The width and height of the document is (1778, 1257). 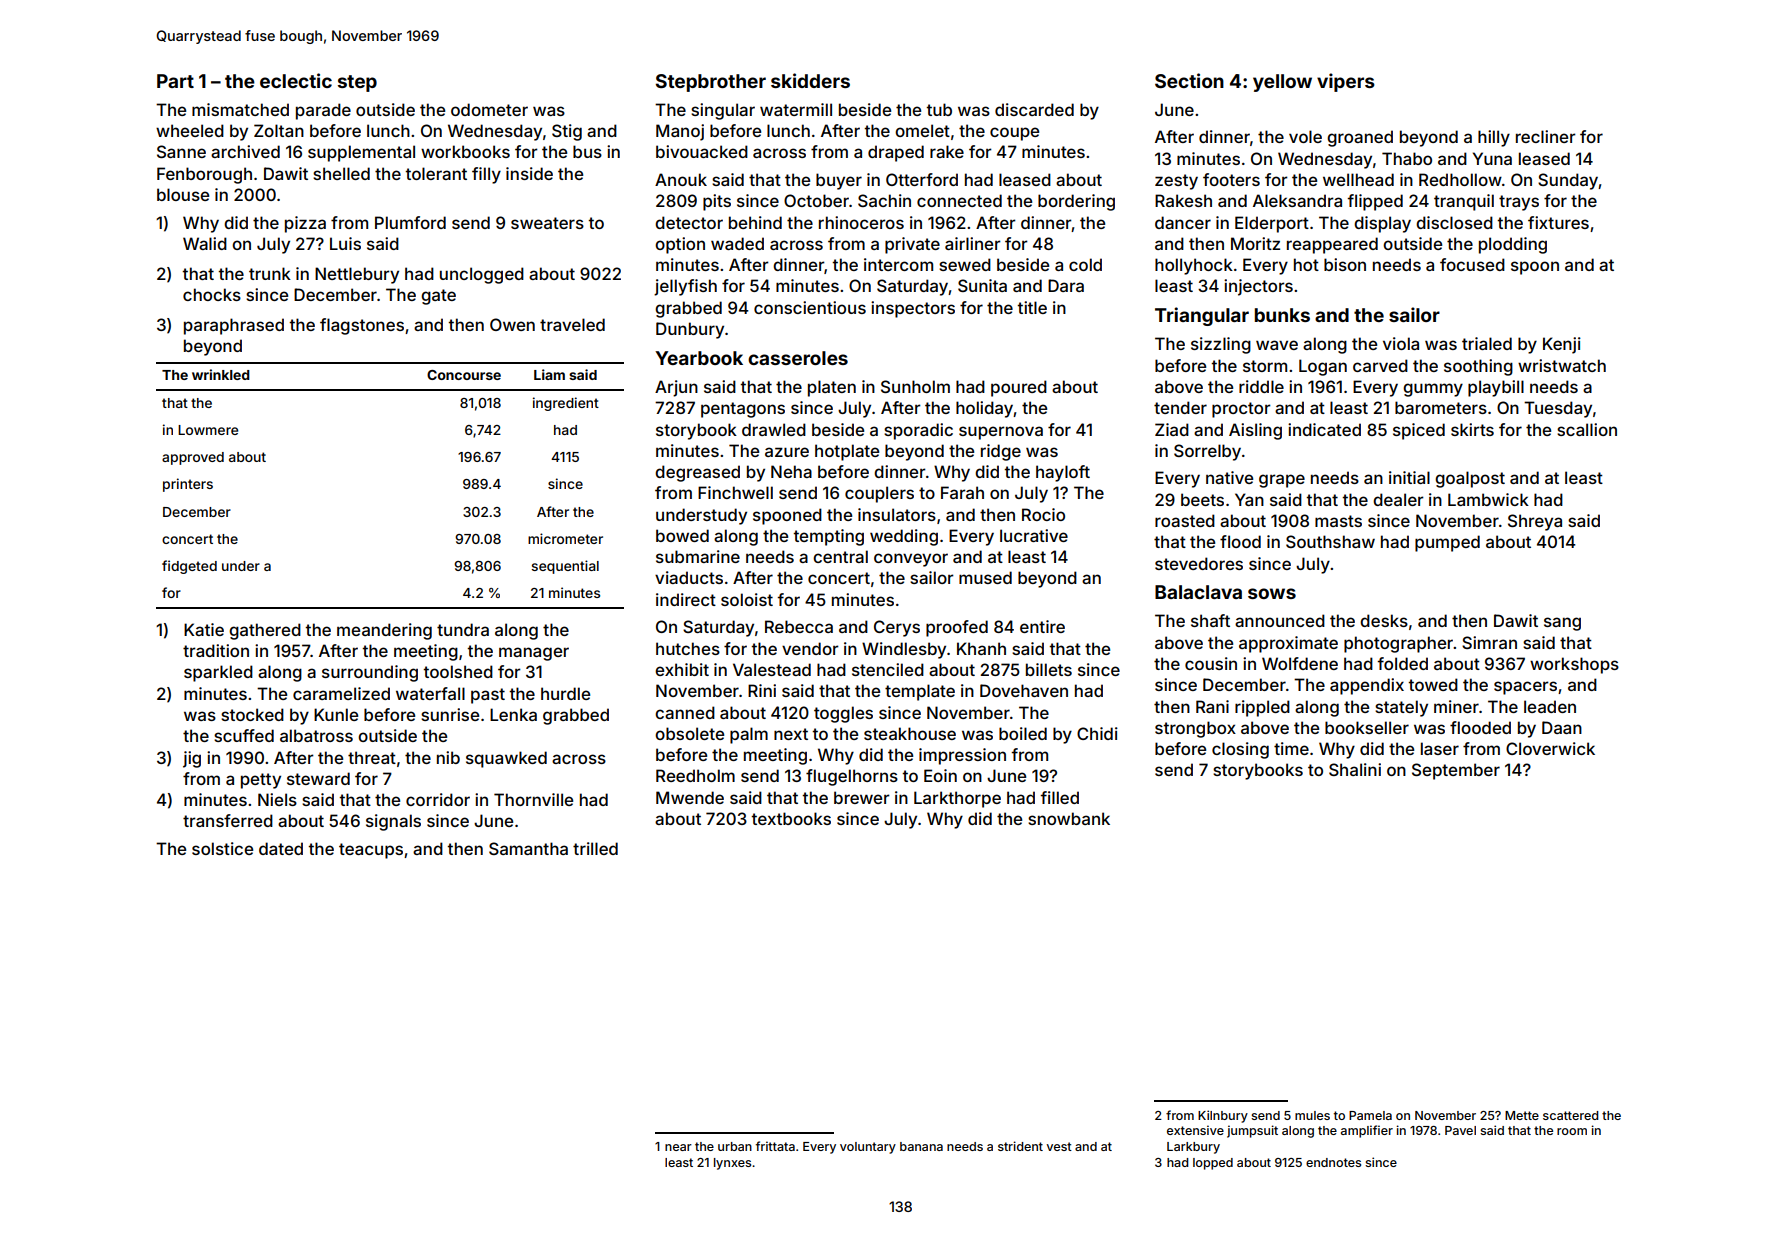 What do you see at coordinates (1211, 663) in the document?
I see `cousin` at bounding box center [1211, 663].
